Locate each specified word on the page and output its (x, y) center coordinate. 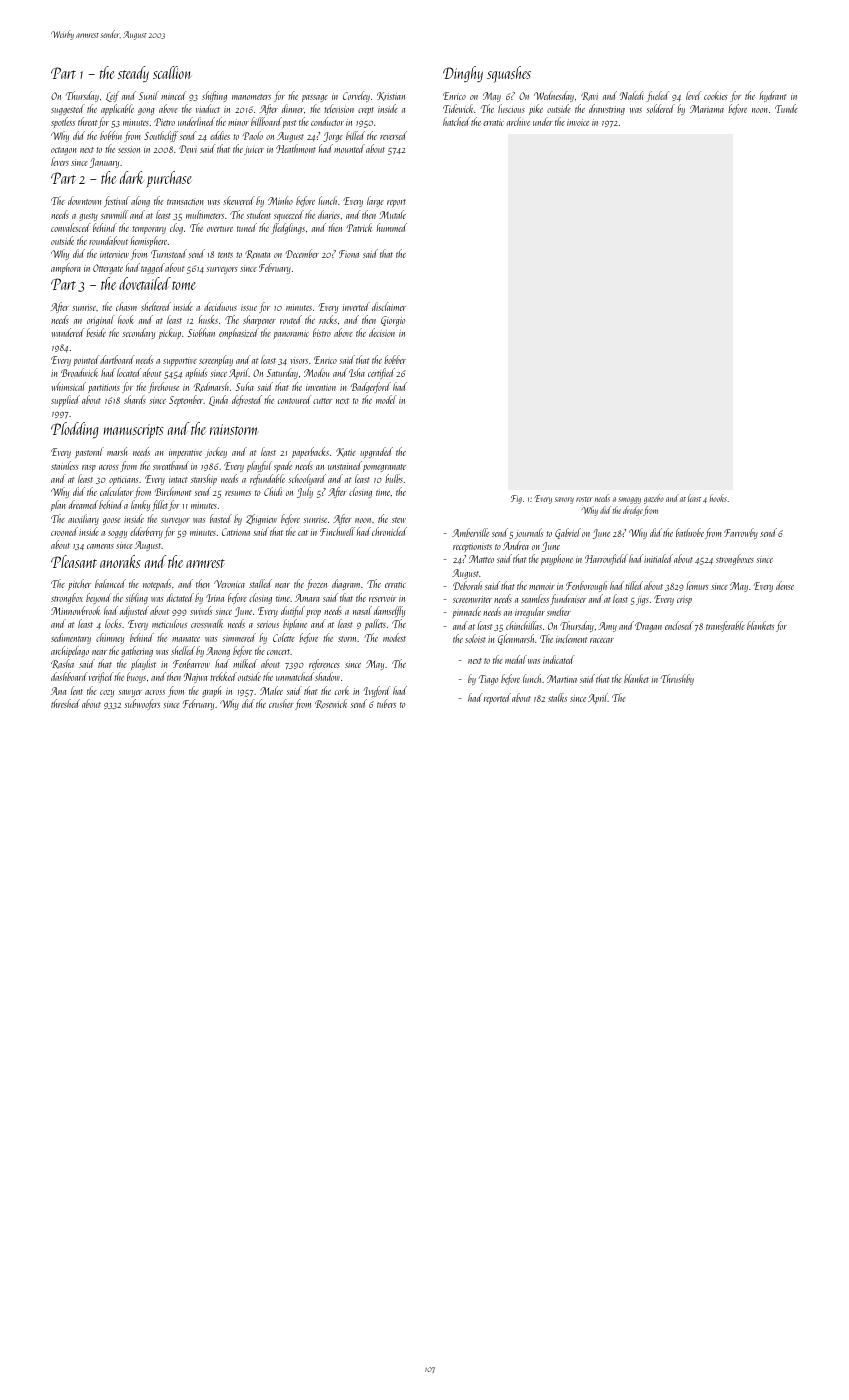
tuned (247, 227)
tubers (386, 703)
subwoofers (142, 704)
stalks (557, 697)
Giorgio (393, 321)
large (375, 201)
